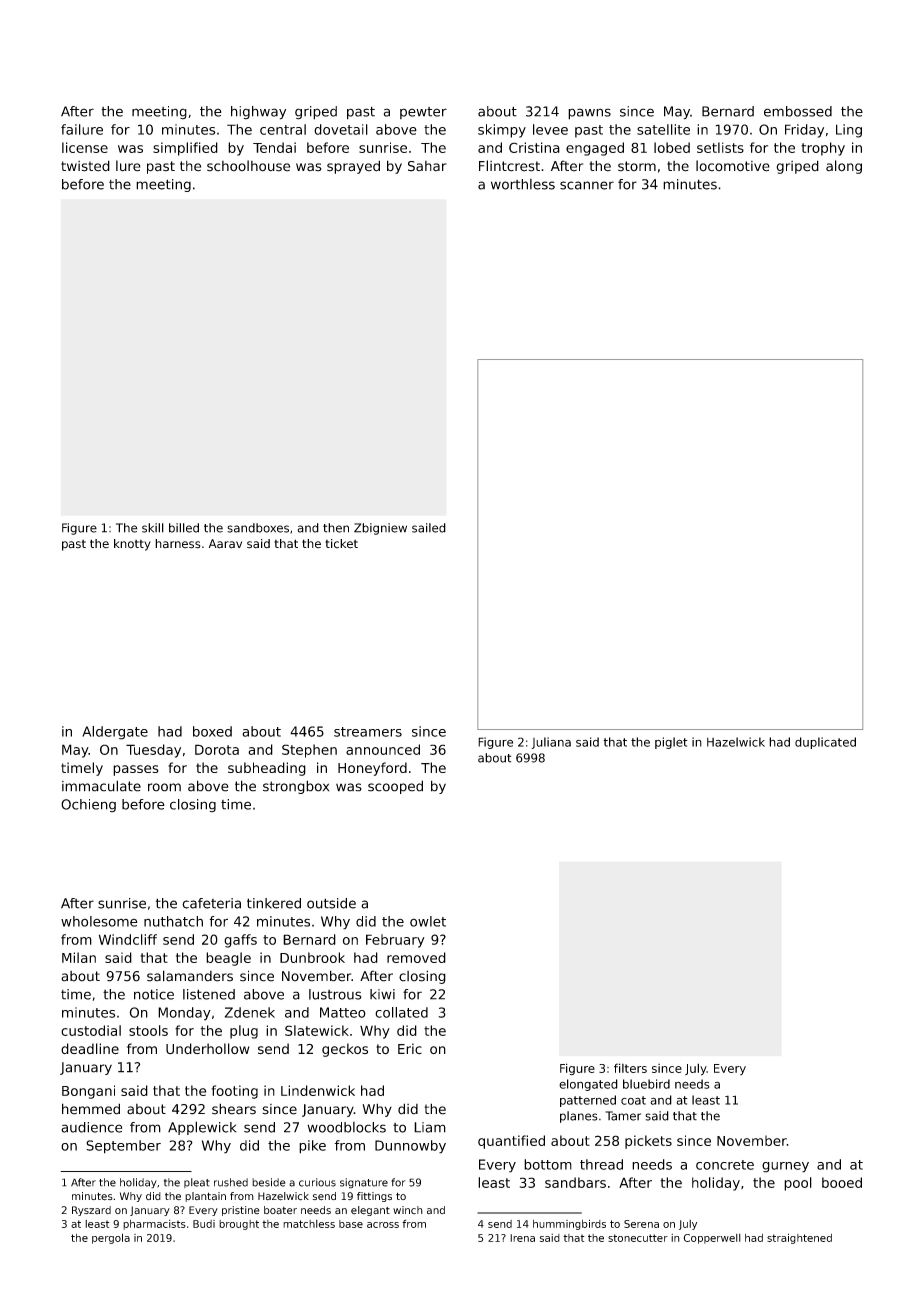 This screenshot has width=924, height=1308. What do you see at coordinates (589, 114) in the screenshot?
I see `pawns` at bounding box center [589, 114].
